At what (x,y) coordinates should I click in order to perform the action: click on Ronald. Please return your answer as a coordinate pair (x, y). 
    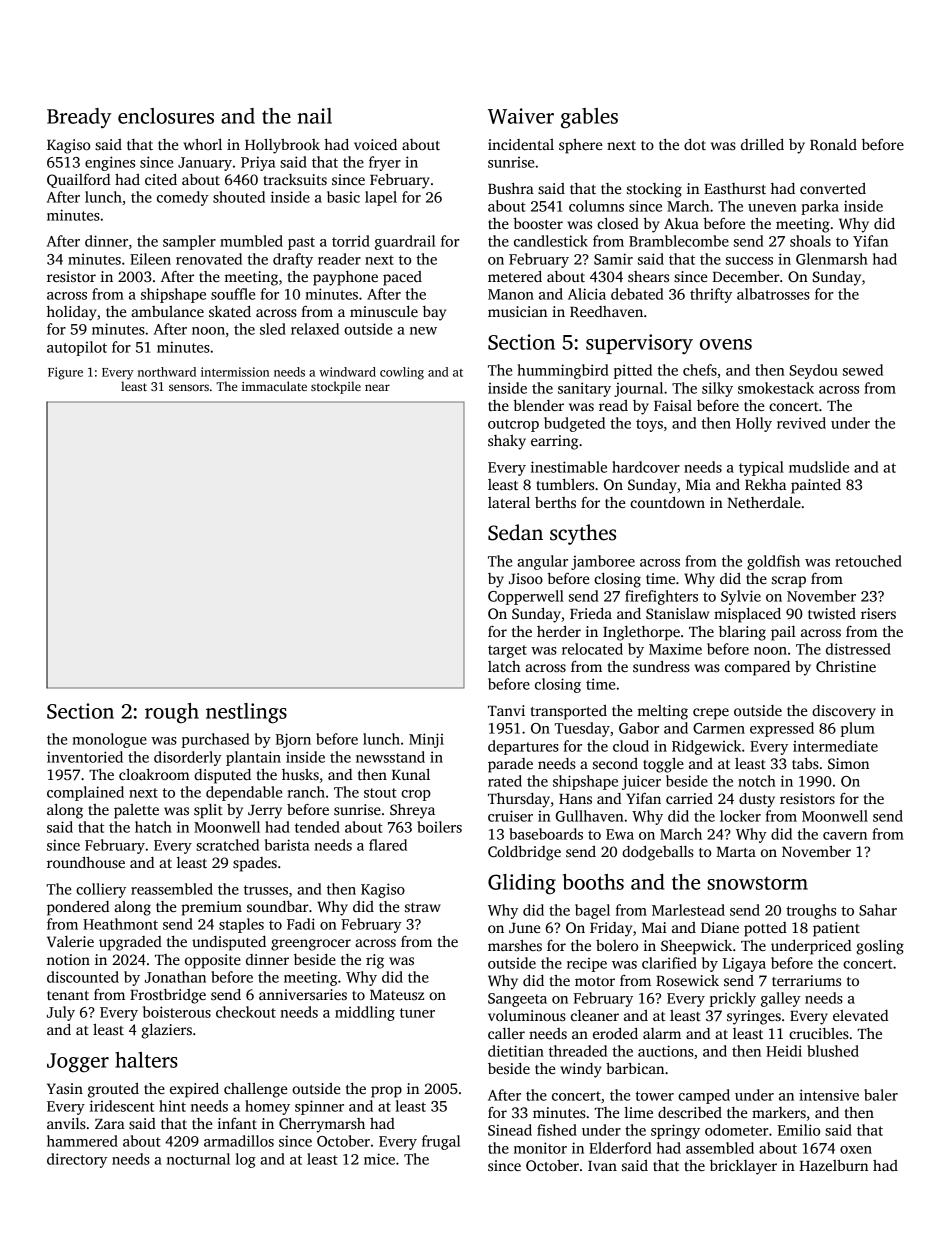
    Looking at the image, I should click on (833, 144).
